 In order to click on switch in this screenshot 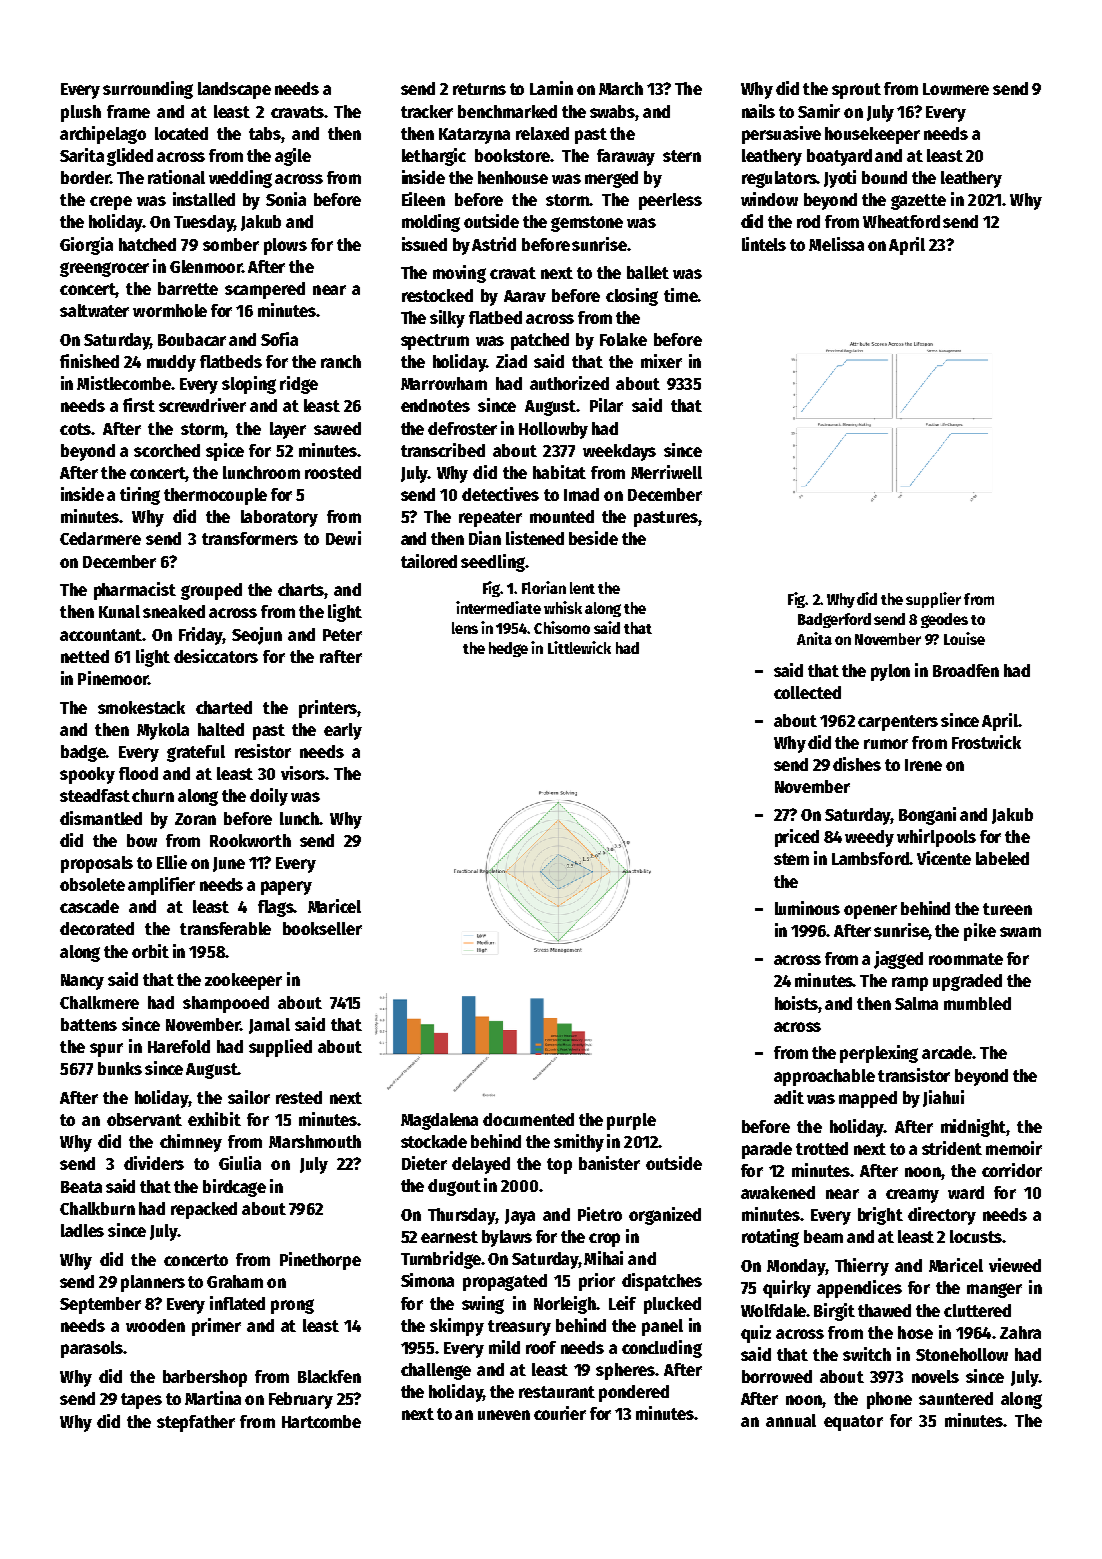, I will do `click(867, 1354)`.
